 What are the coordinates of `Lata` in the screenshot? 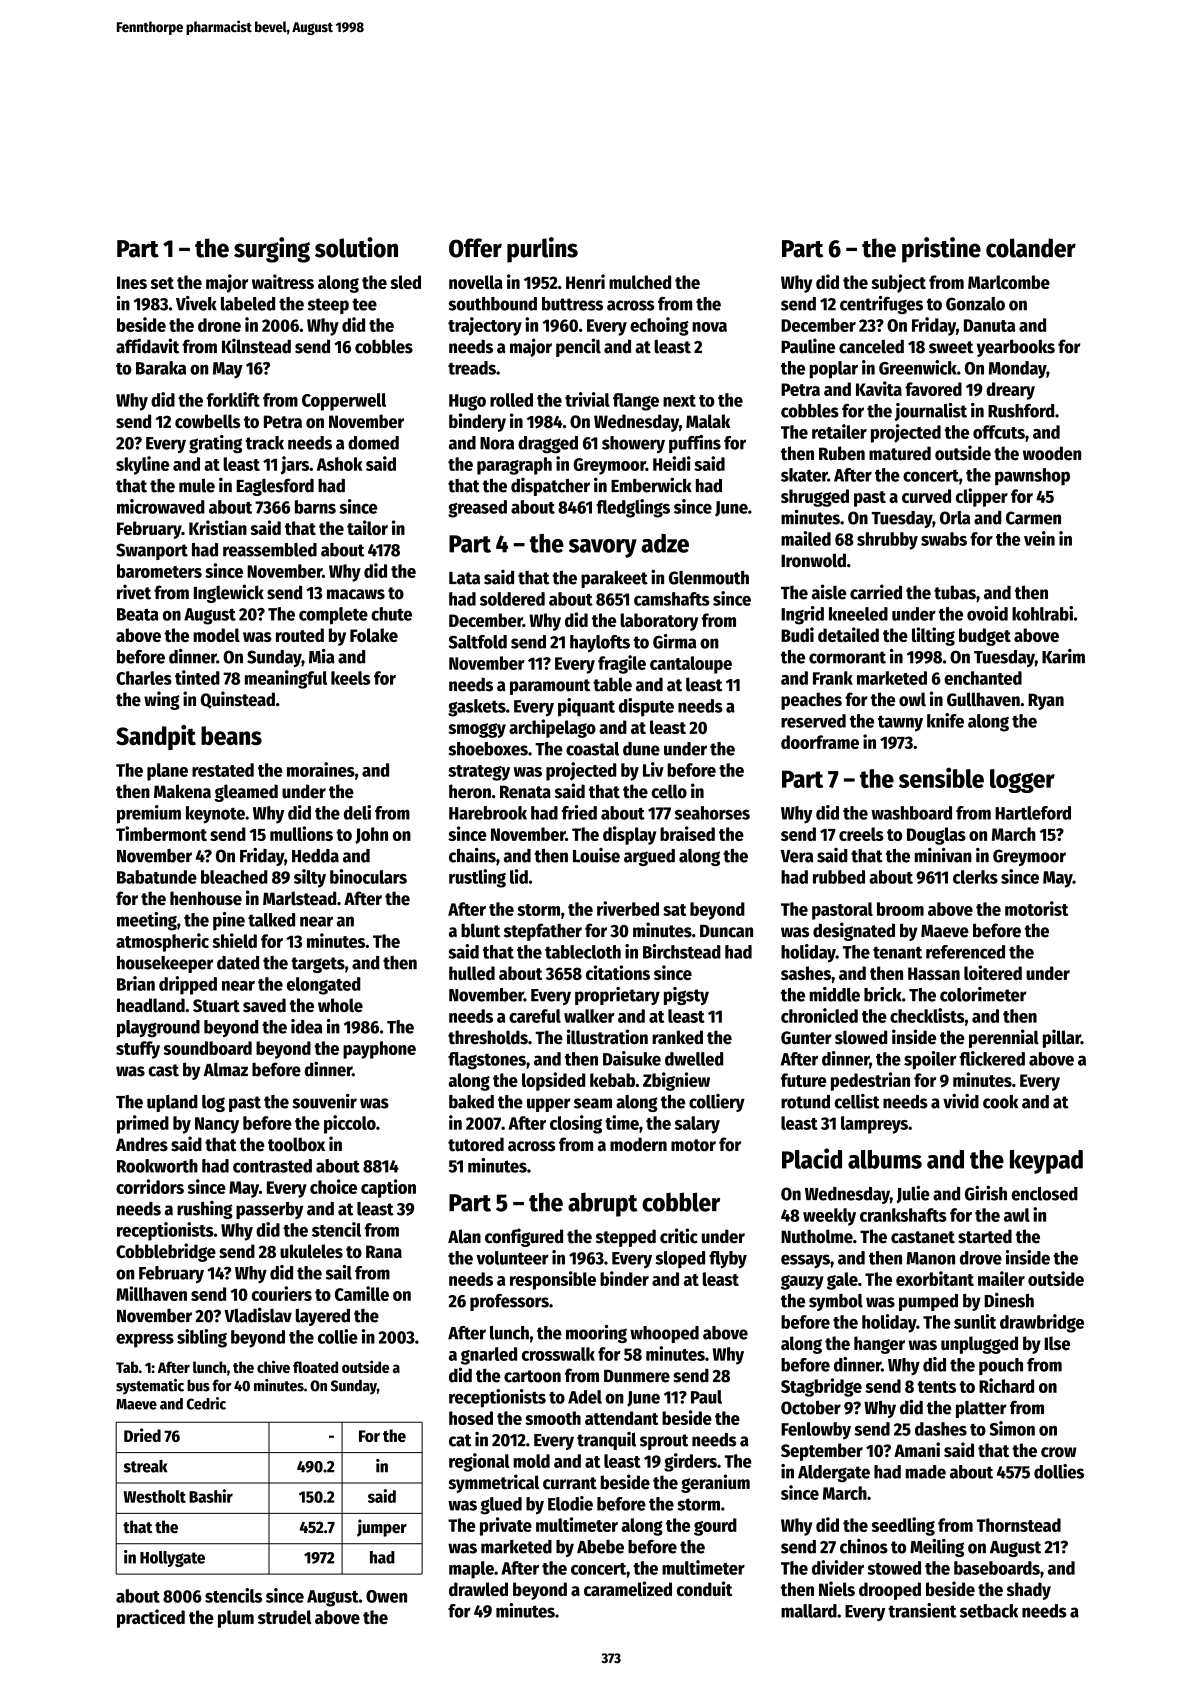 It's located at (464, 578).
